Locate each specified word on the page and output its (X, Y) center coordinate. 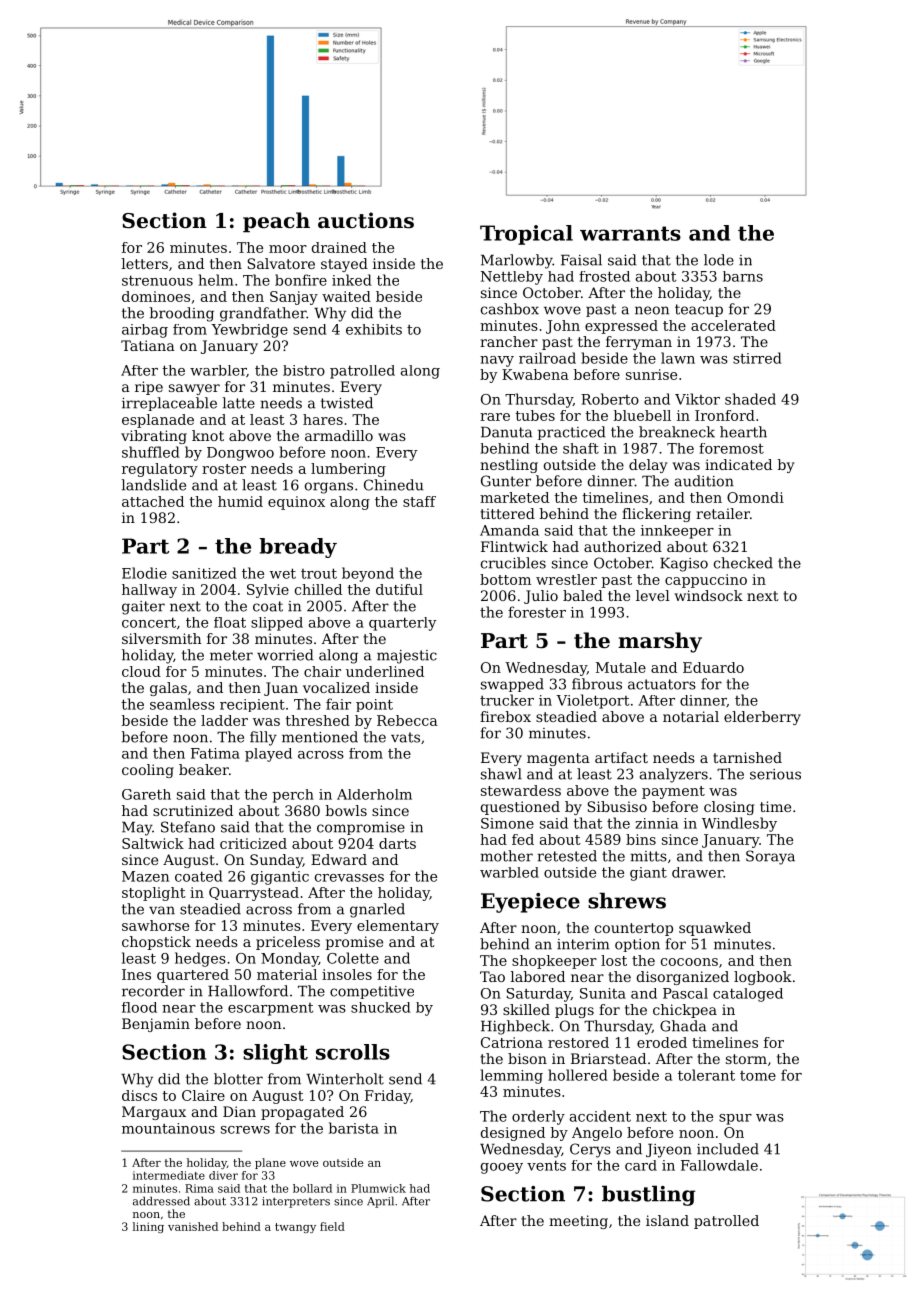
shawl (501, 774)
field (332, 1226)
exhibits (374, 329)
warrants (630, 233)
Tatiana (148, 345)
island (667, 1220)
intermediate (169, 1175)
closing (729, 808)
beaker (204, 769)
